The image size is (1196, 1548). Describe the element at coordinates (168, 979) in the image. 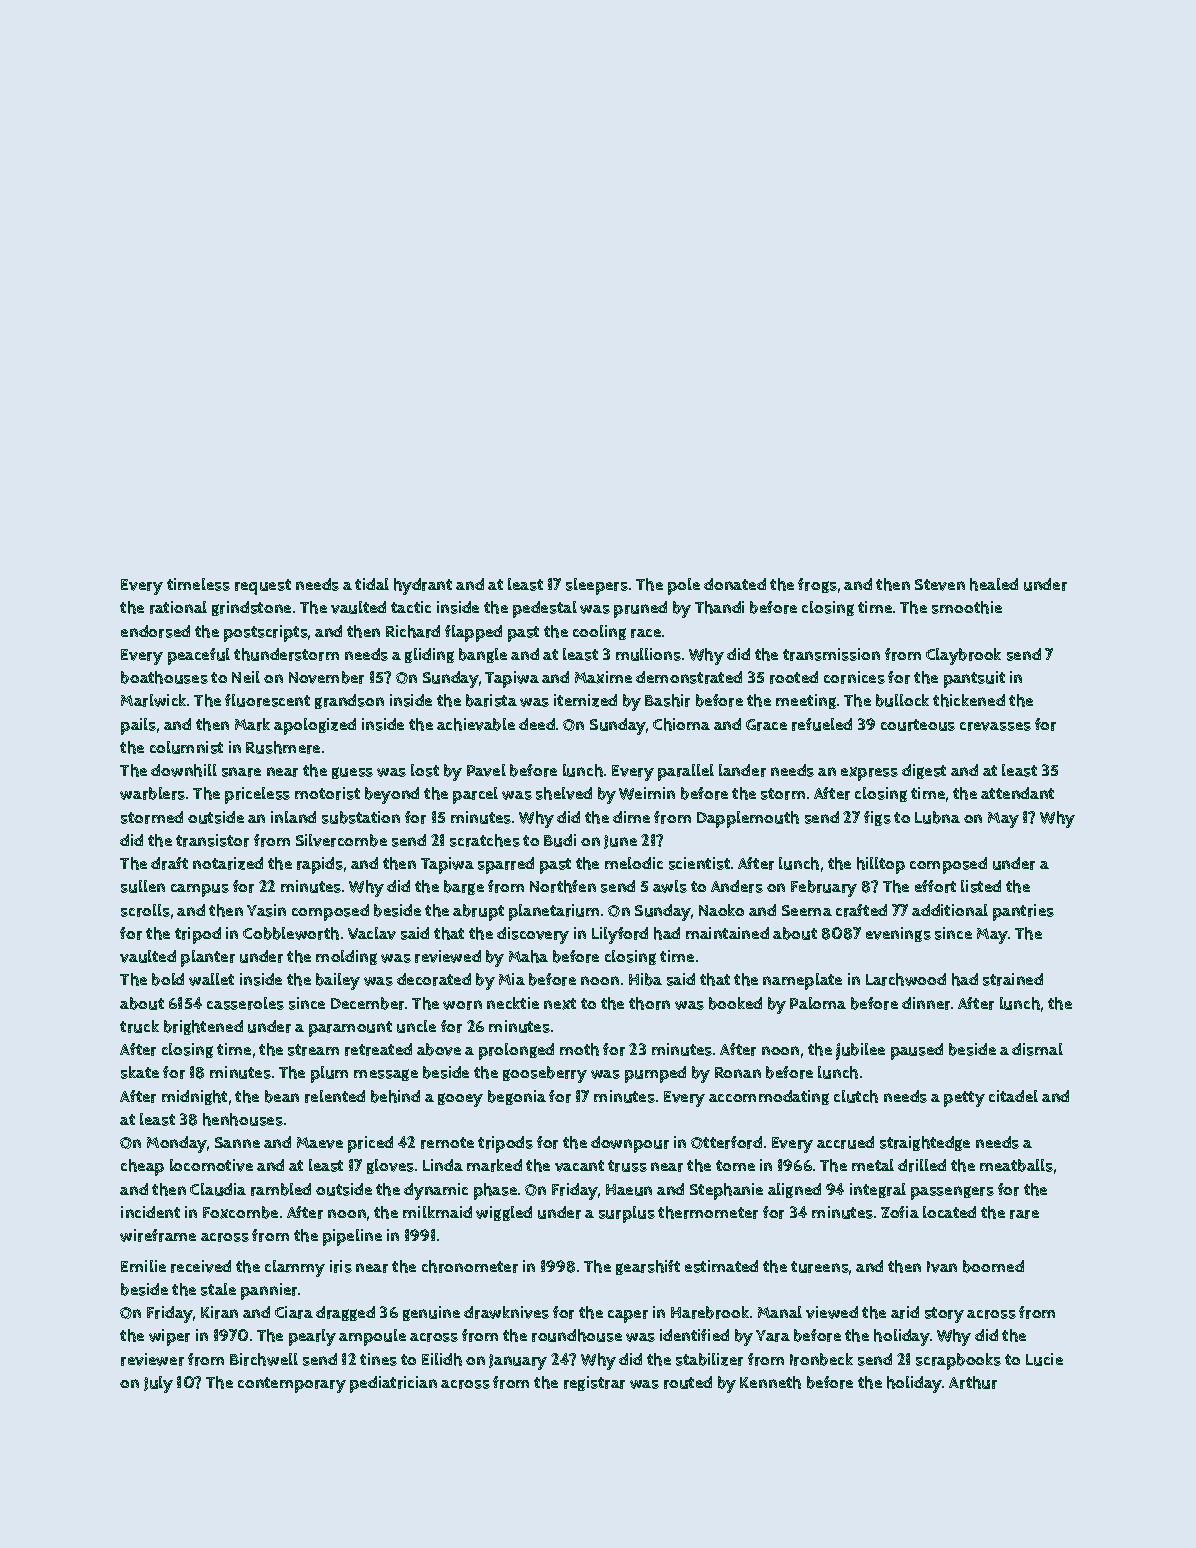

I see `bold` at that location.
